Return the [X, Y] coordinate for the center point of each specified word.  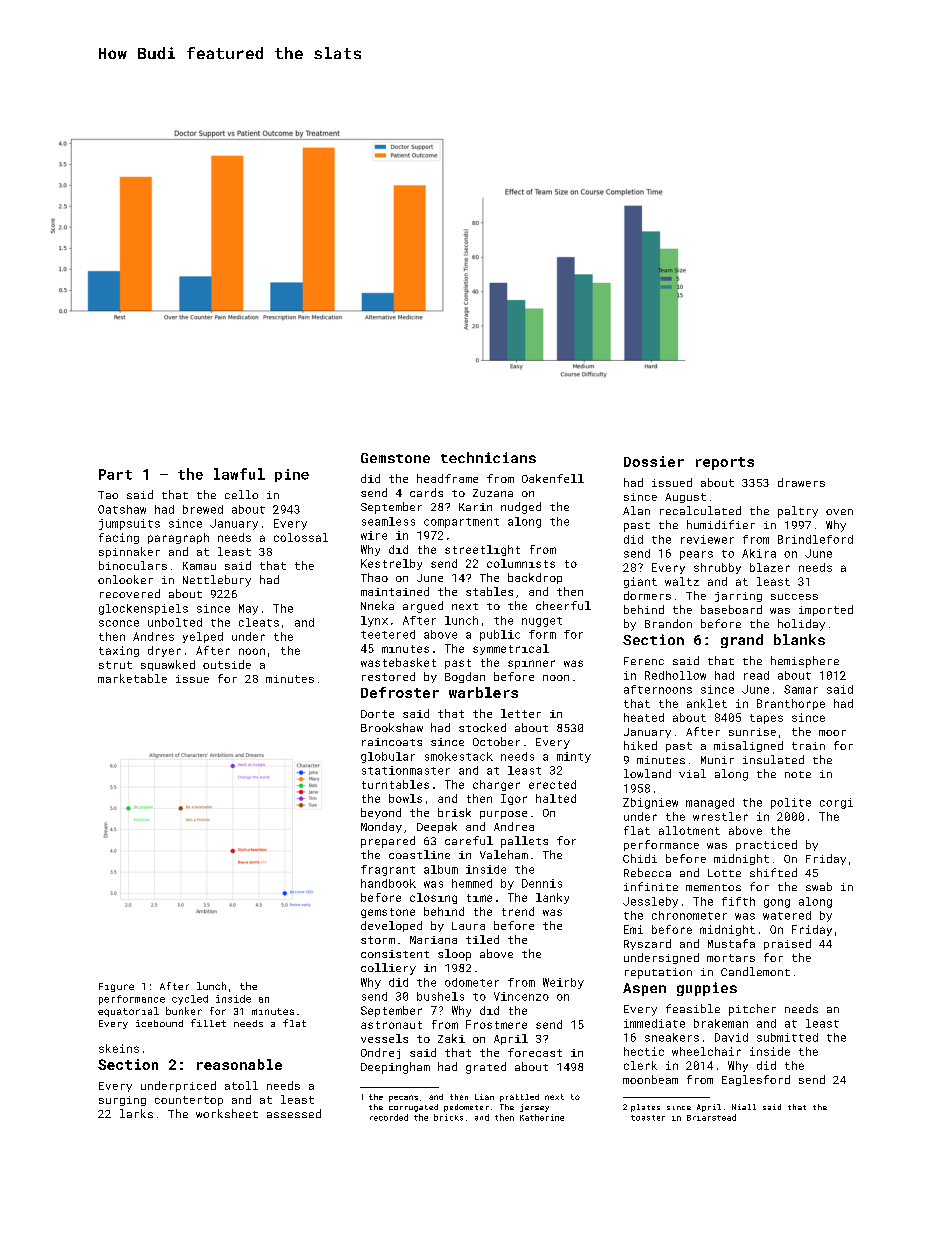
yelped [203, 637]
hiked [640, 745]
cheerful [563, 605]
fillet [208, 1023]
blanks [799, 639]
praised [787, 944]
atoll [241, 1085]
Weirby [563, 983]
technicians [488, 457]
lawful [239, 474]
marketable [132, 678]
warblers [483, 692]
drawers [801, 482]
